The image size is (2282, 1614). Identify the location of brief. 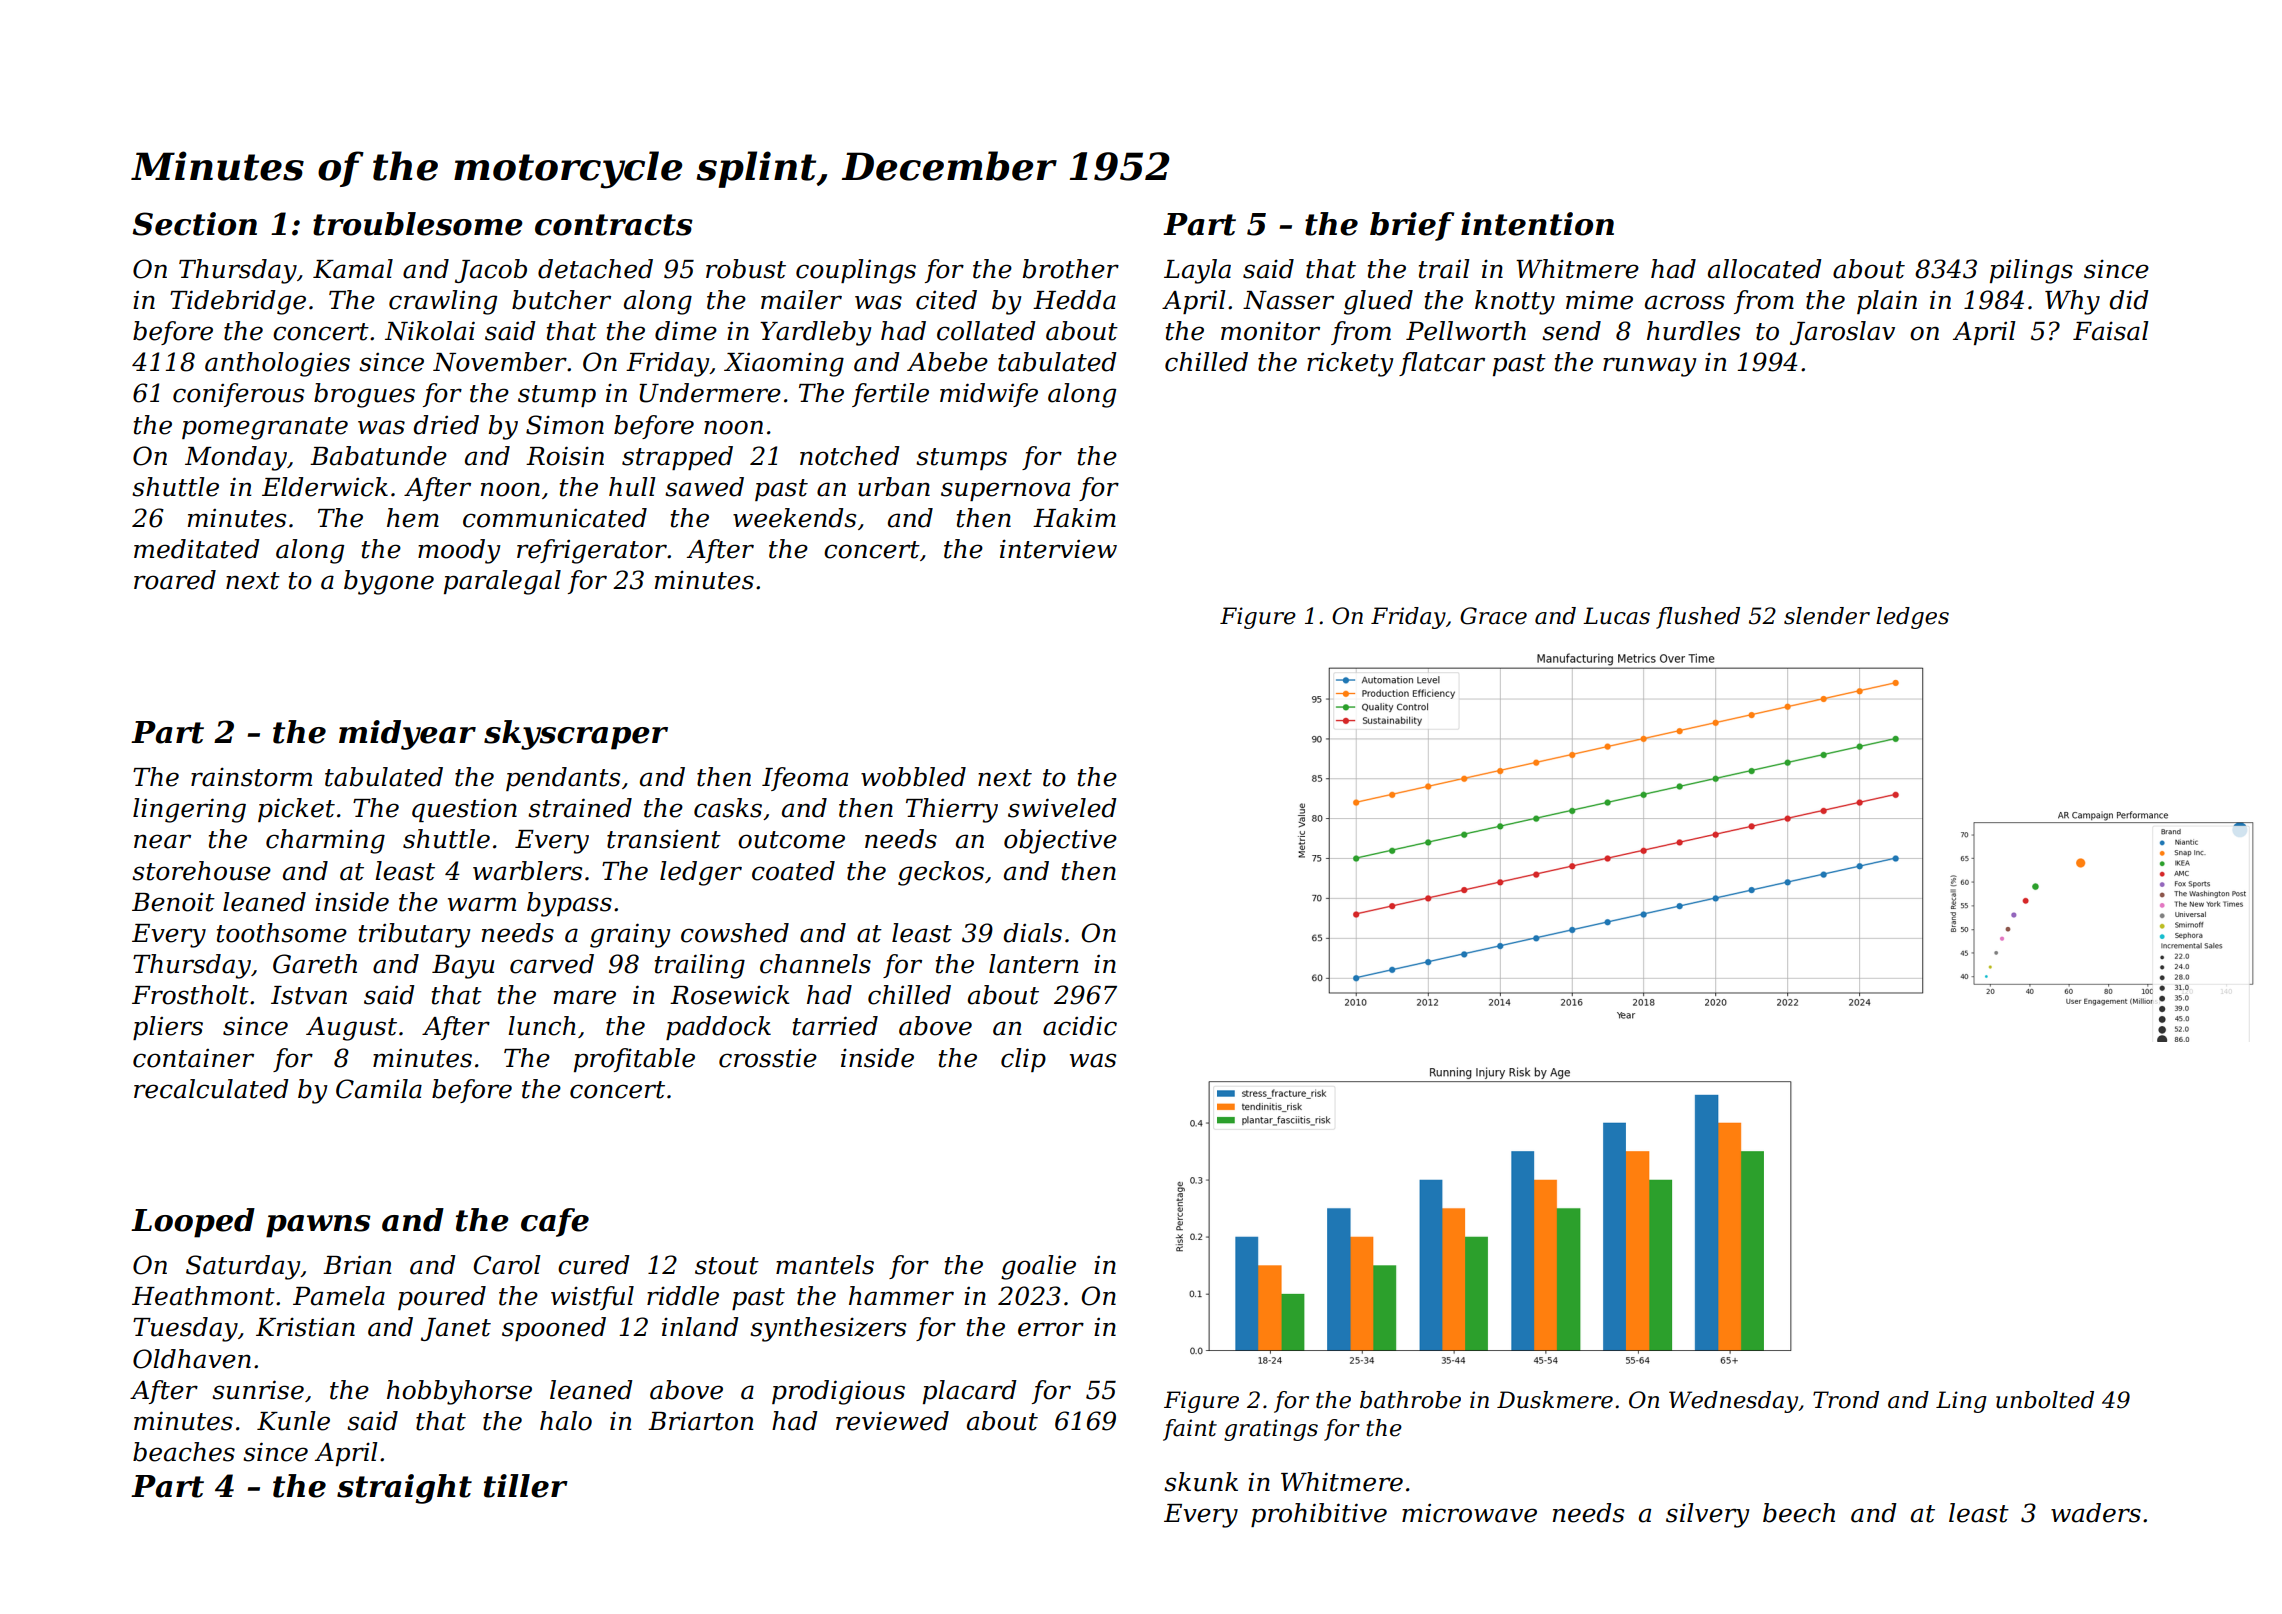
(1412, 226).
